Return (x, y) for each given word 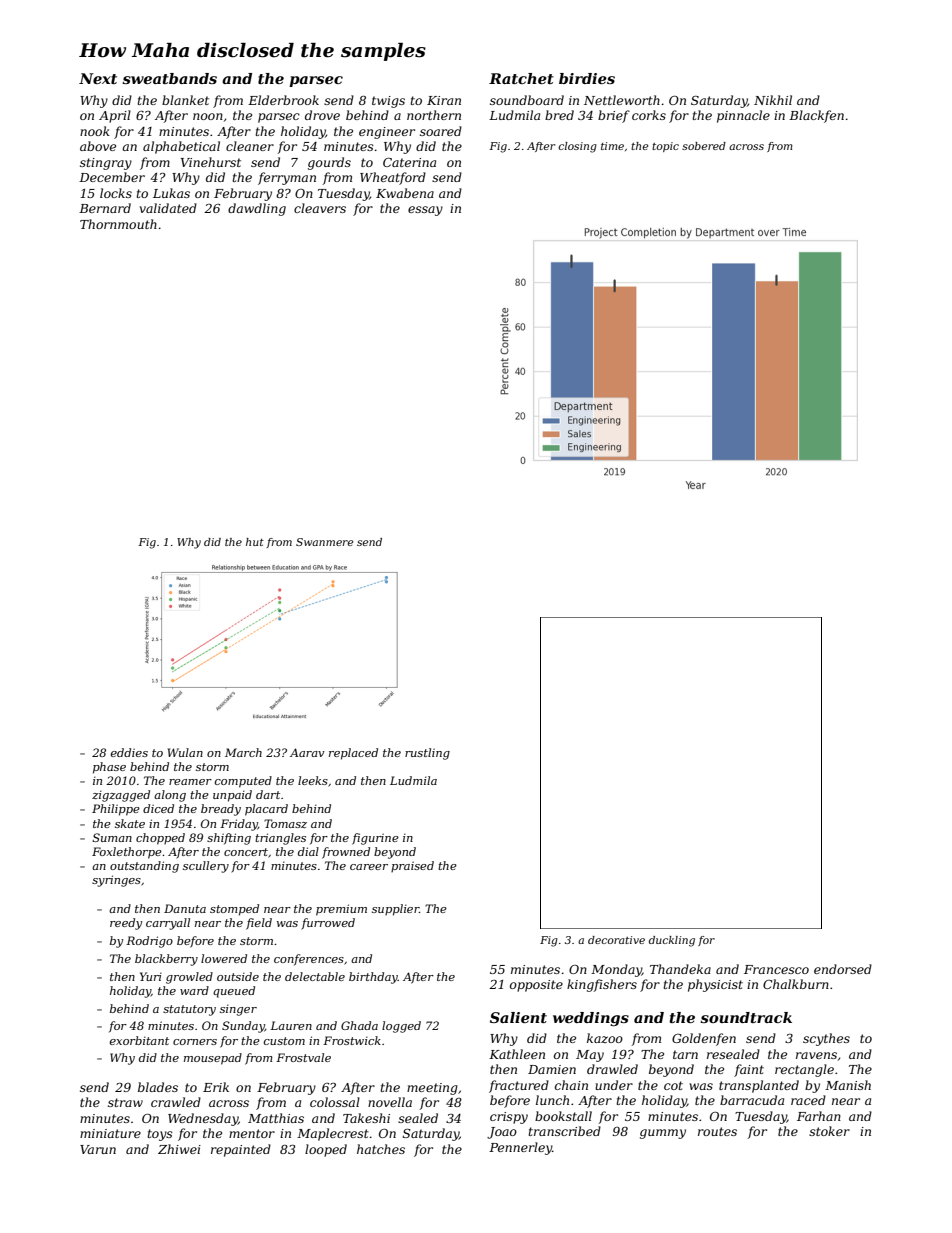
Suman (112, 837)
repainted (241, 1150)
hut (255, 542)
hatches (381, 1149)
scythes (826, 1039)
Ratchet (521, 78)
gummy (663, 1134)
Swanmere (324, 542)
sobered (704, 146)
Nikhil (773, 100)
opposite (536, 986)
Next (98, 78)
